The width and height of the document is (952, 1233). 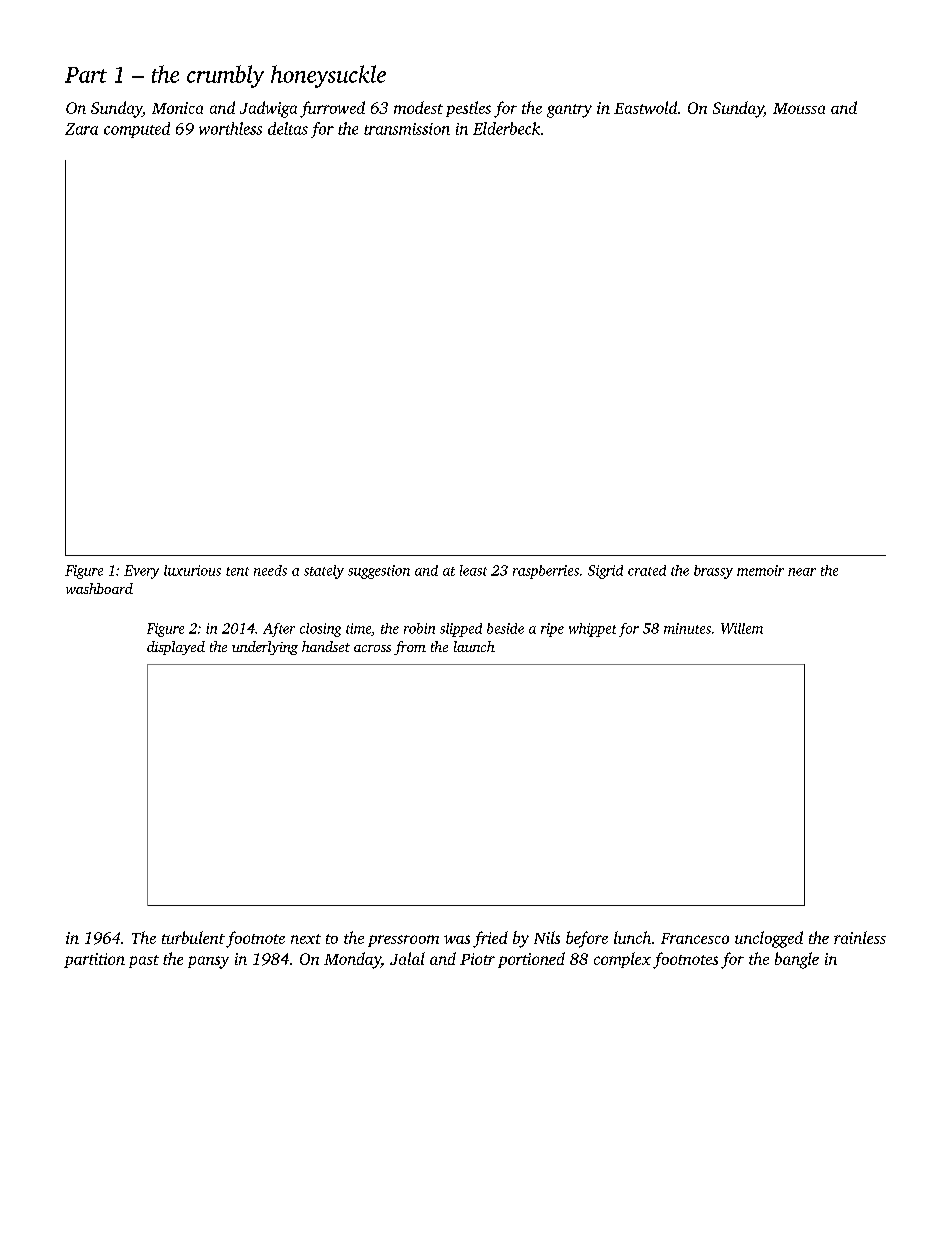 I want to click on Sigrid, so click(x=605, y=572).
